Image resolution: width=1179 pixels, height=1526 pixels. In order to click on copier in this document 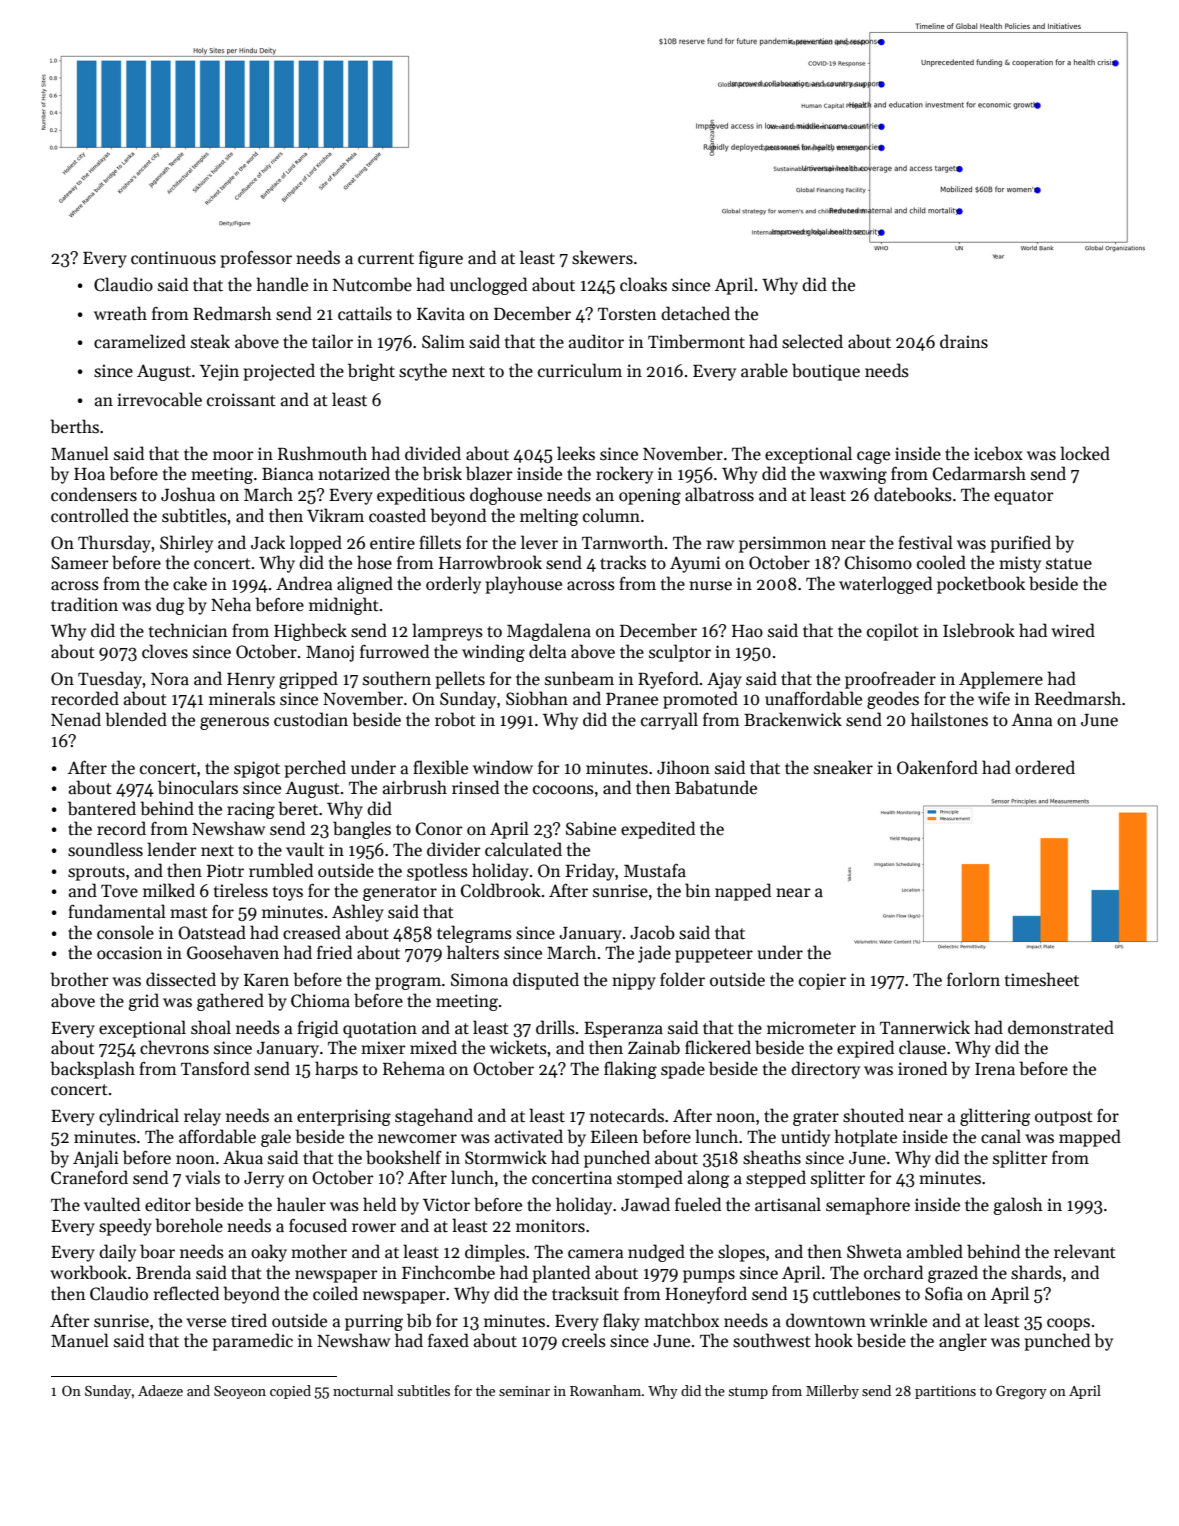, I will do `click(822, 981)`.
